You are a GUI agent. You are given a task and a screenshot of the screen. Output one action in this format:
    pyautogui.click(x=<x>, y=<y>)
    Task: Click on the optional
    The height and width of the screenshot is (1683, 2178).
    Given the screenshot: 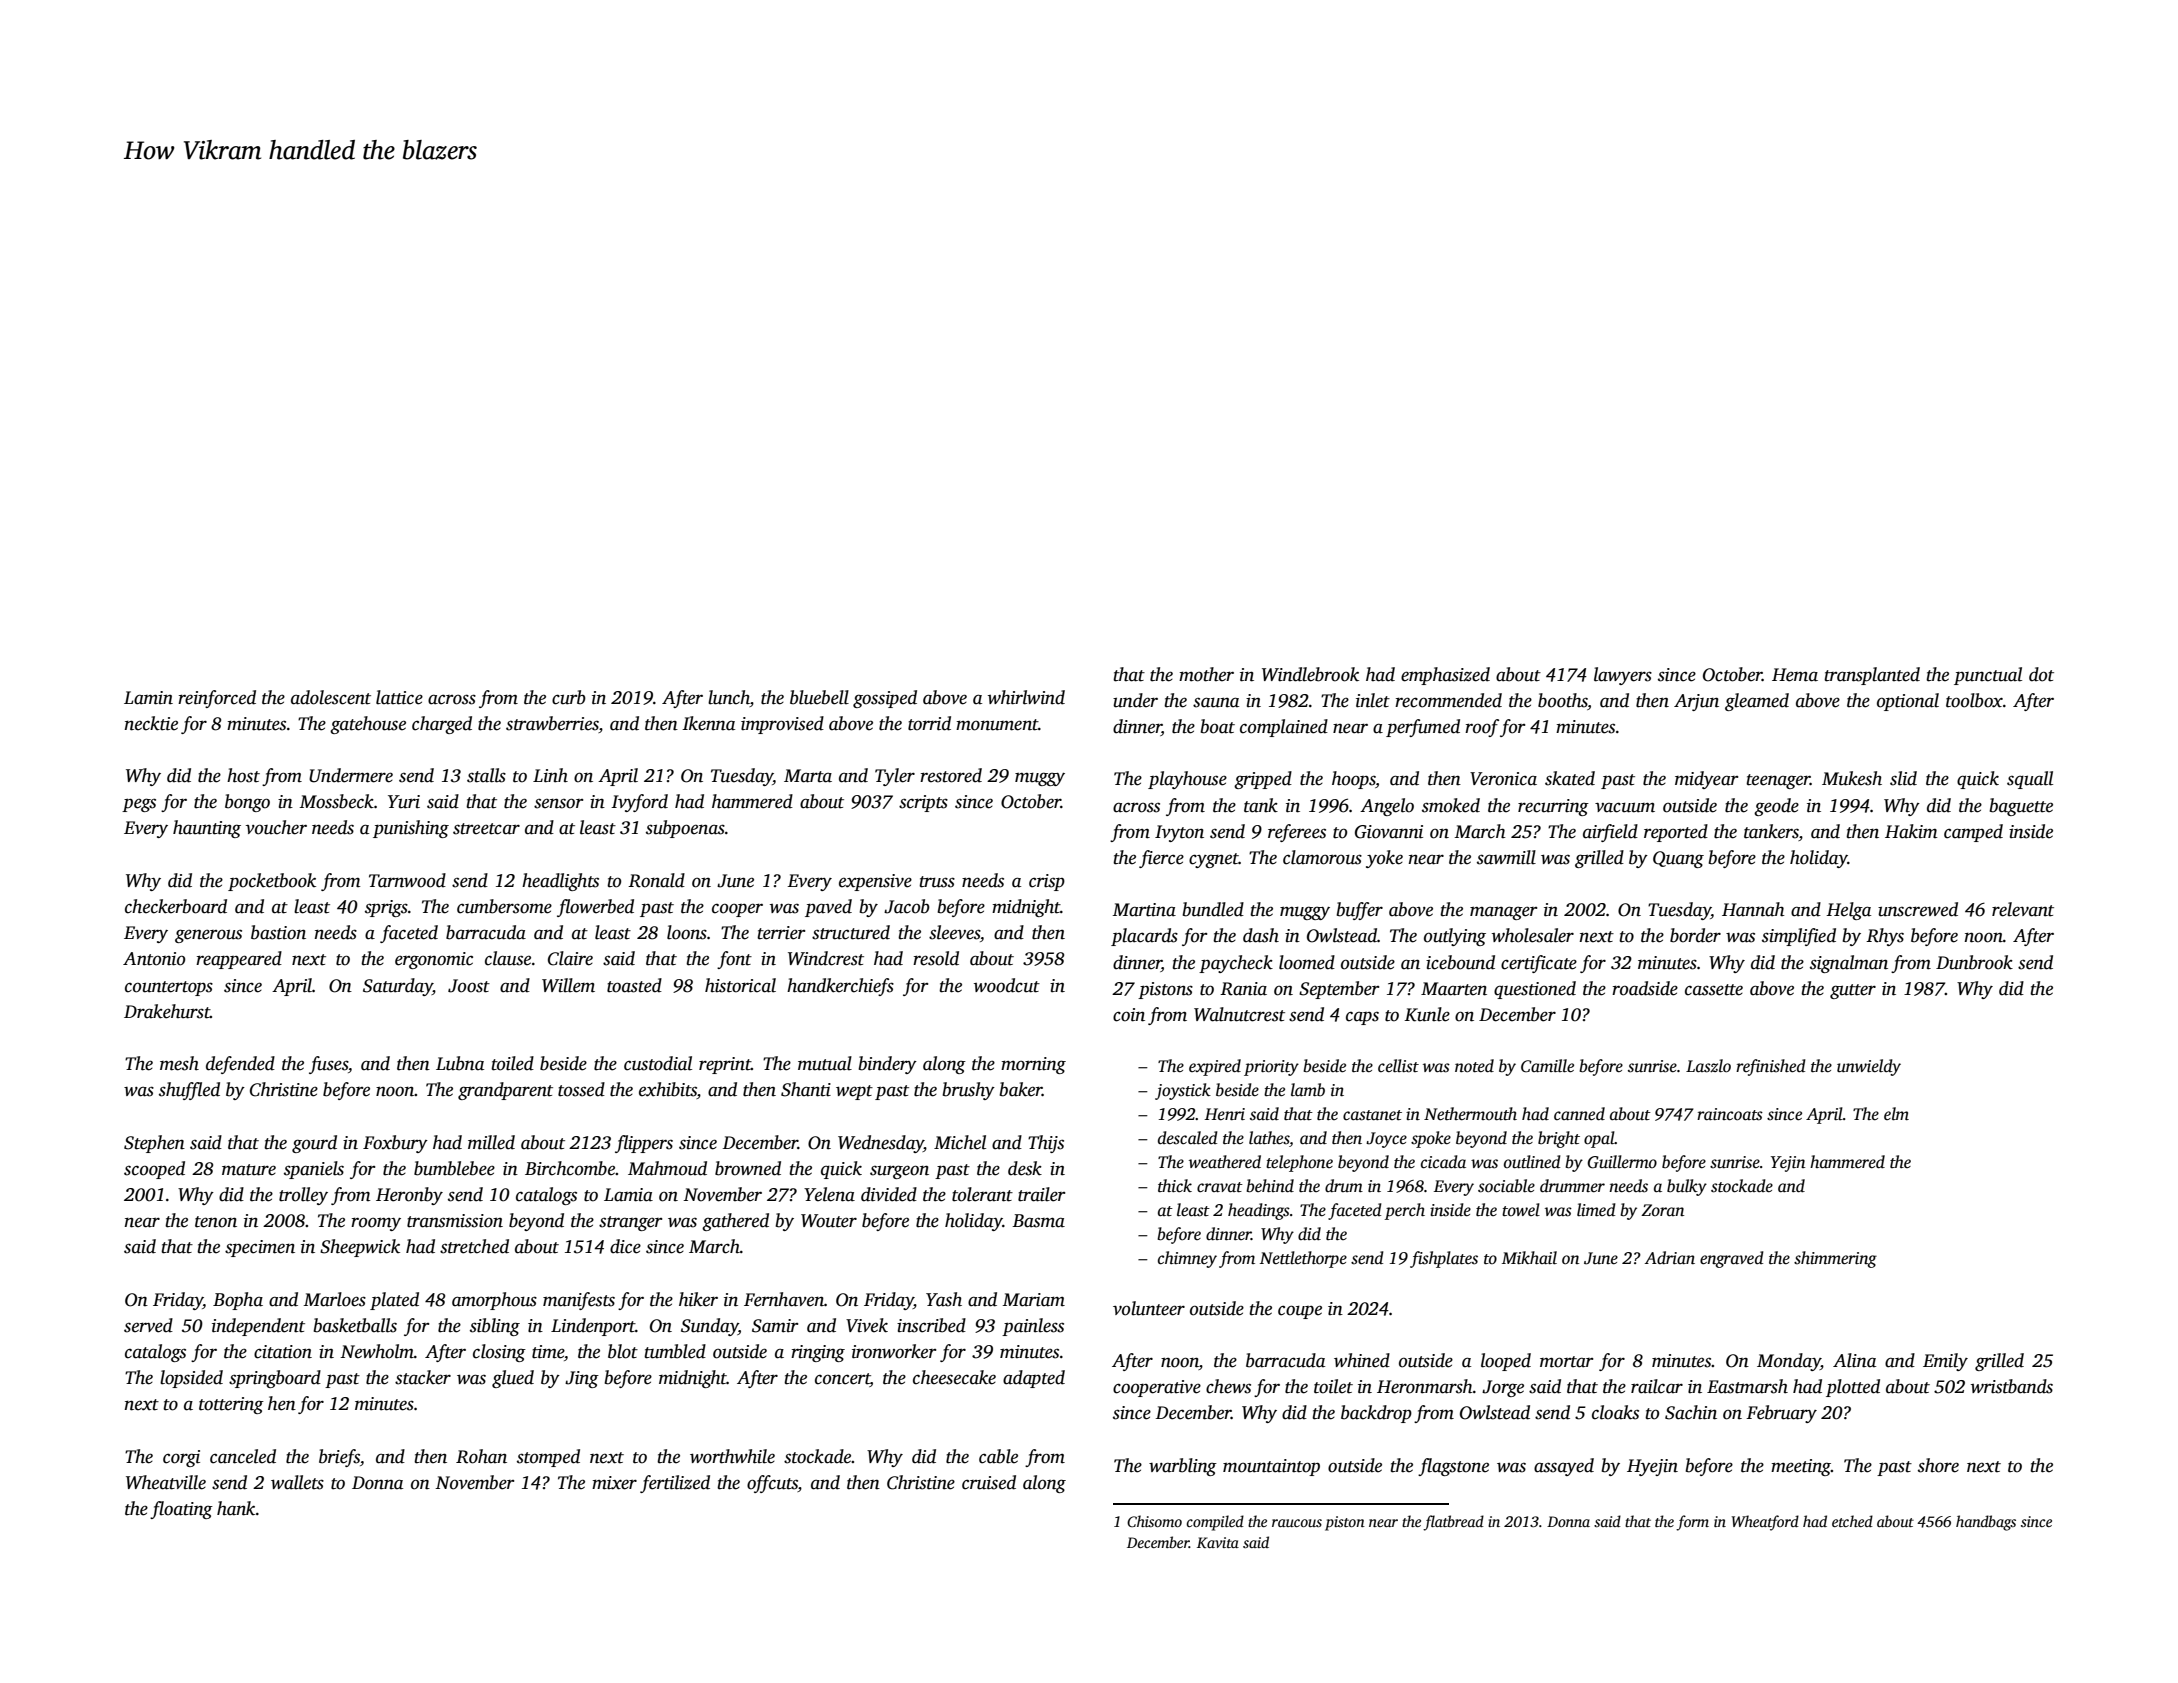 What is the action you would take?
    pyautogui.click(x=1908, y=702)
